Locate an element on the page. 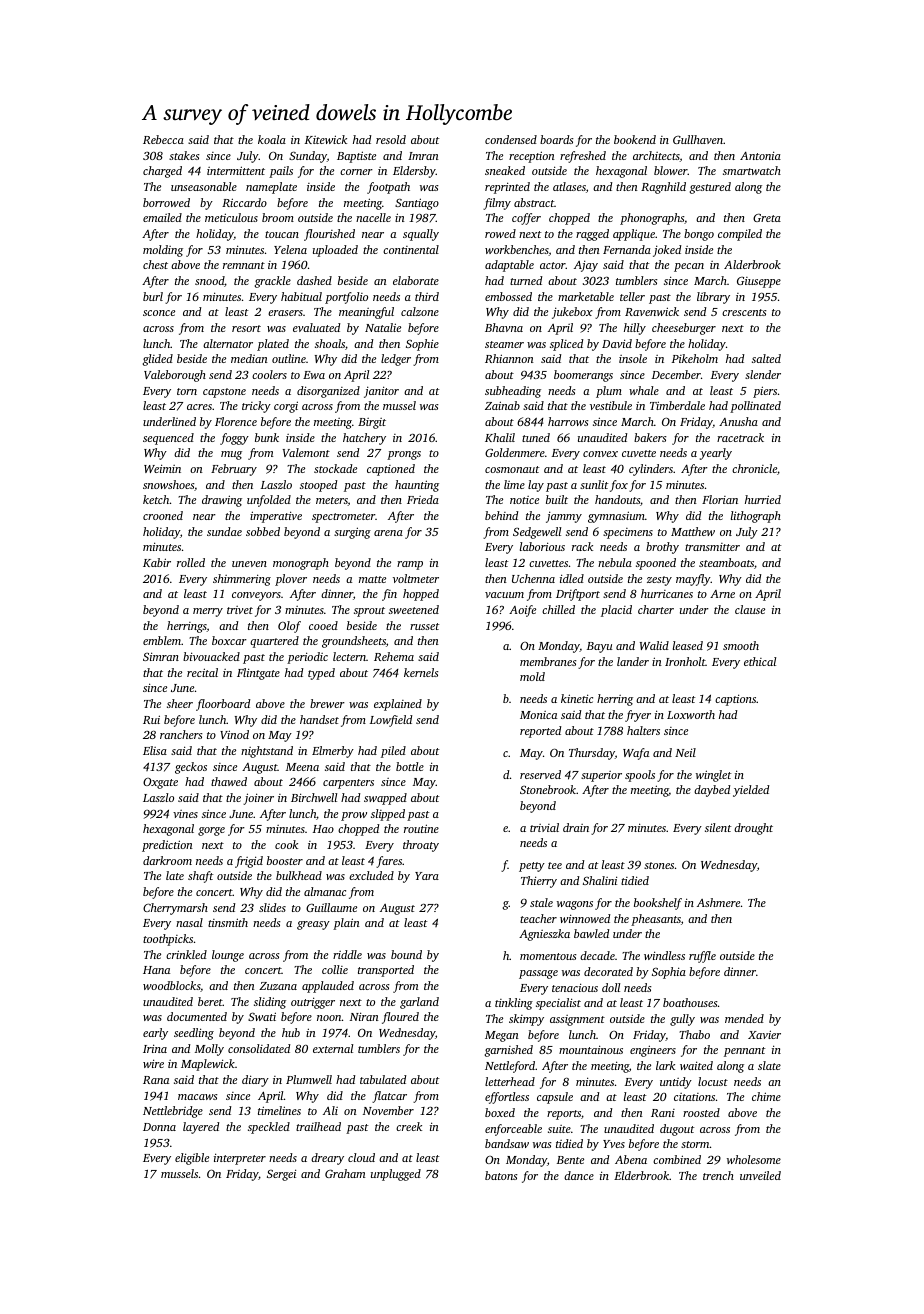 This document has height=1314, width=924. Sophie is located at coordinates (422, 345).
